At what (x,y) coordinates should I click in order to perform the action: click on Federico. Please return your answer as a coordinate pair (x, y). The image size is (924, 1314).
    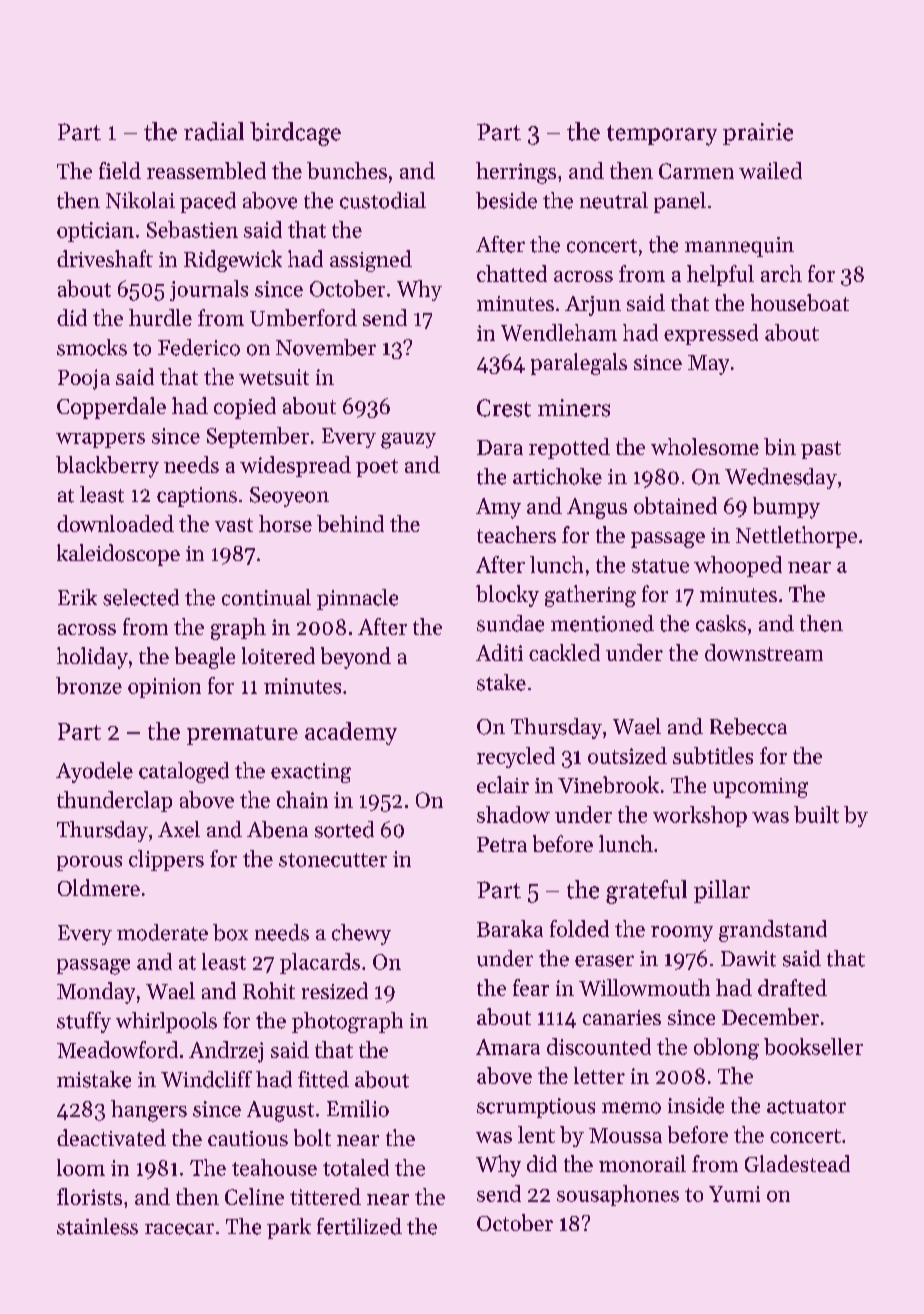
    Looking at the image, I should click on (199, 347).
